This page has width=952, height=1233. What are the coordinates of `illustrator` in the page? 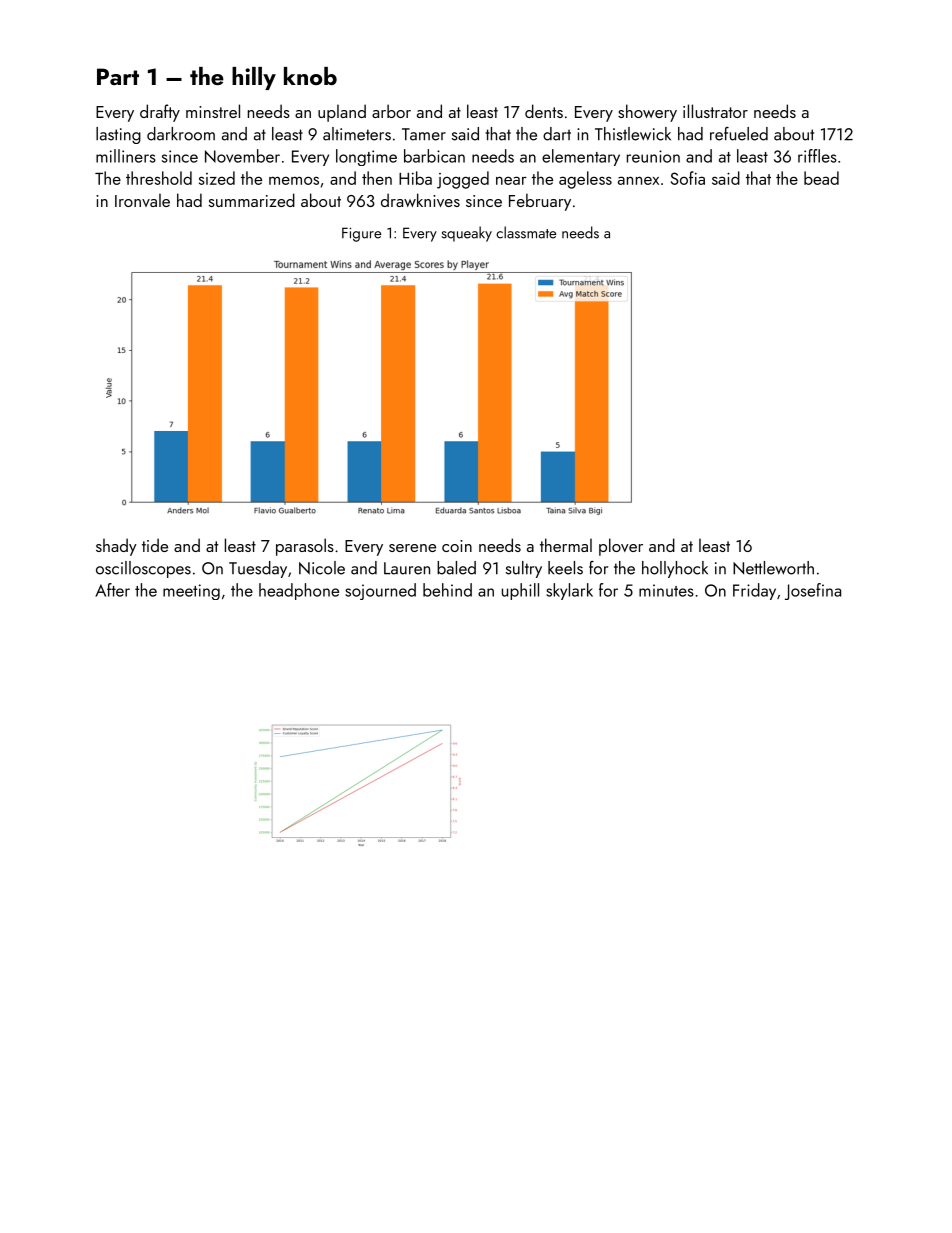 It's located at (715, 111).
